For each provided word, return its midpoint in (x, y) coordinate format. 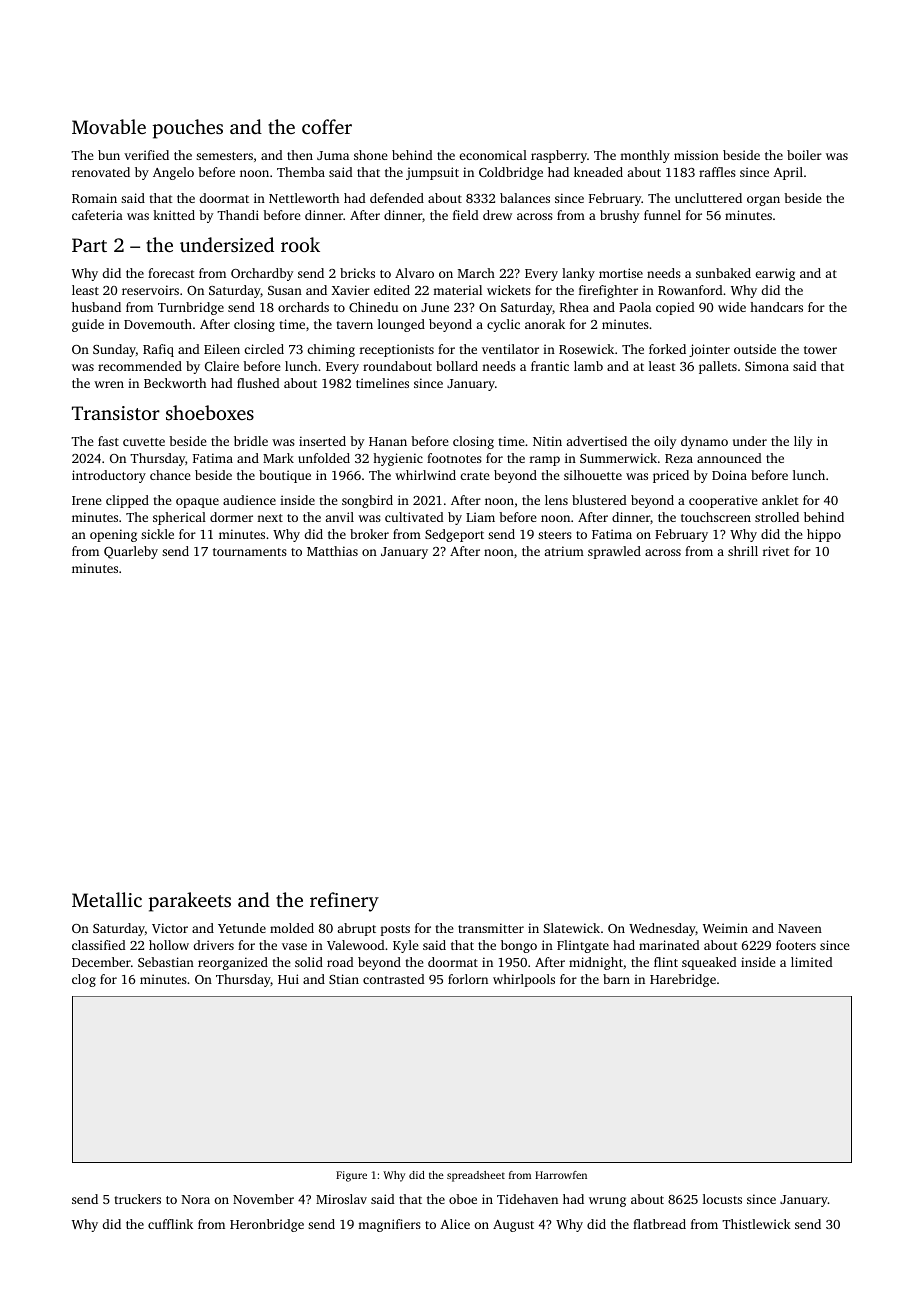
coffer (327, 126)
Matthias (332, 551)
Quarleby (131, 552)
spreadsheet (476, 1176)
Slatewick (572, 928)
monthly (645, 156)
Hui (288, 979)
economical (493, 155)
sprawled (614, 552)
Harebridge (683, 980)
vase (294, 946)
